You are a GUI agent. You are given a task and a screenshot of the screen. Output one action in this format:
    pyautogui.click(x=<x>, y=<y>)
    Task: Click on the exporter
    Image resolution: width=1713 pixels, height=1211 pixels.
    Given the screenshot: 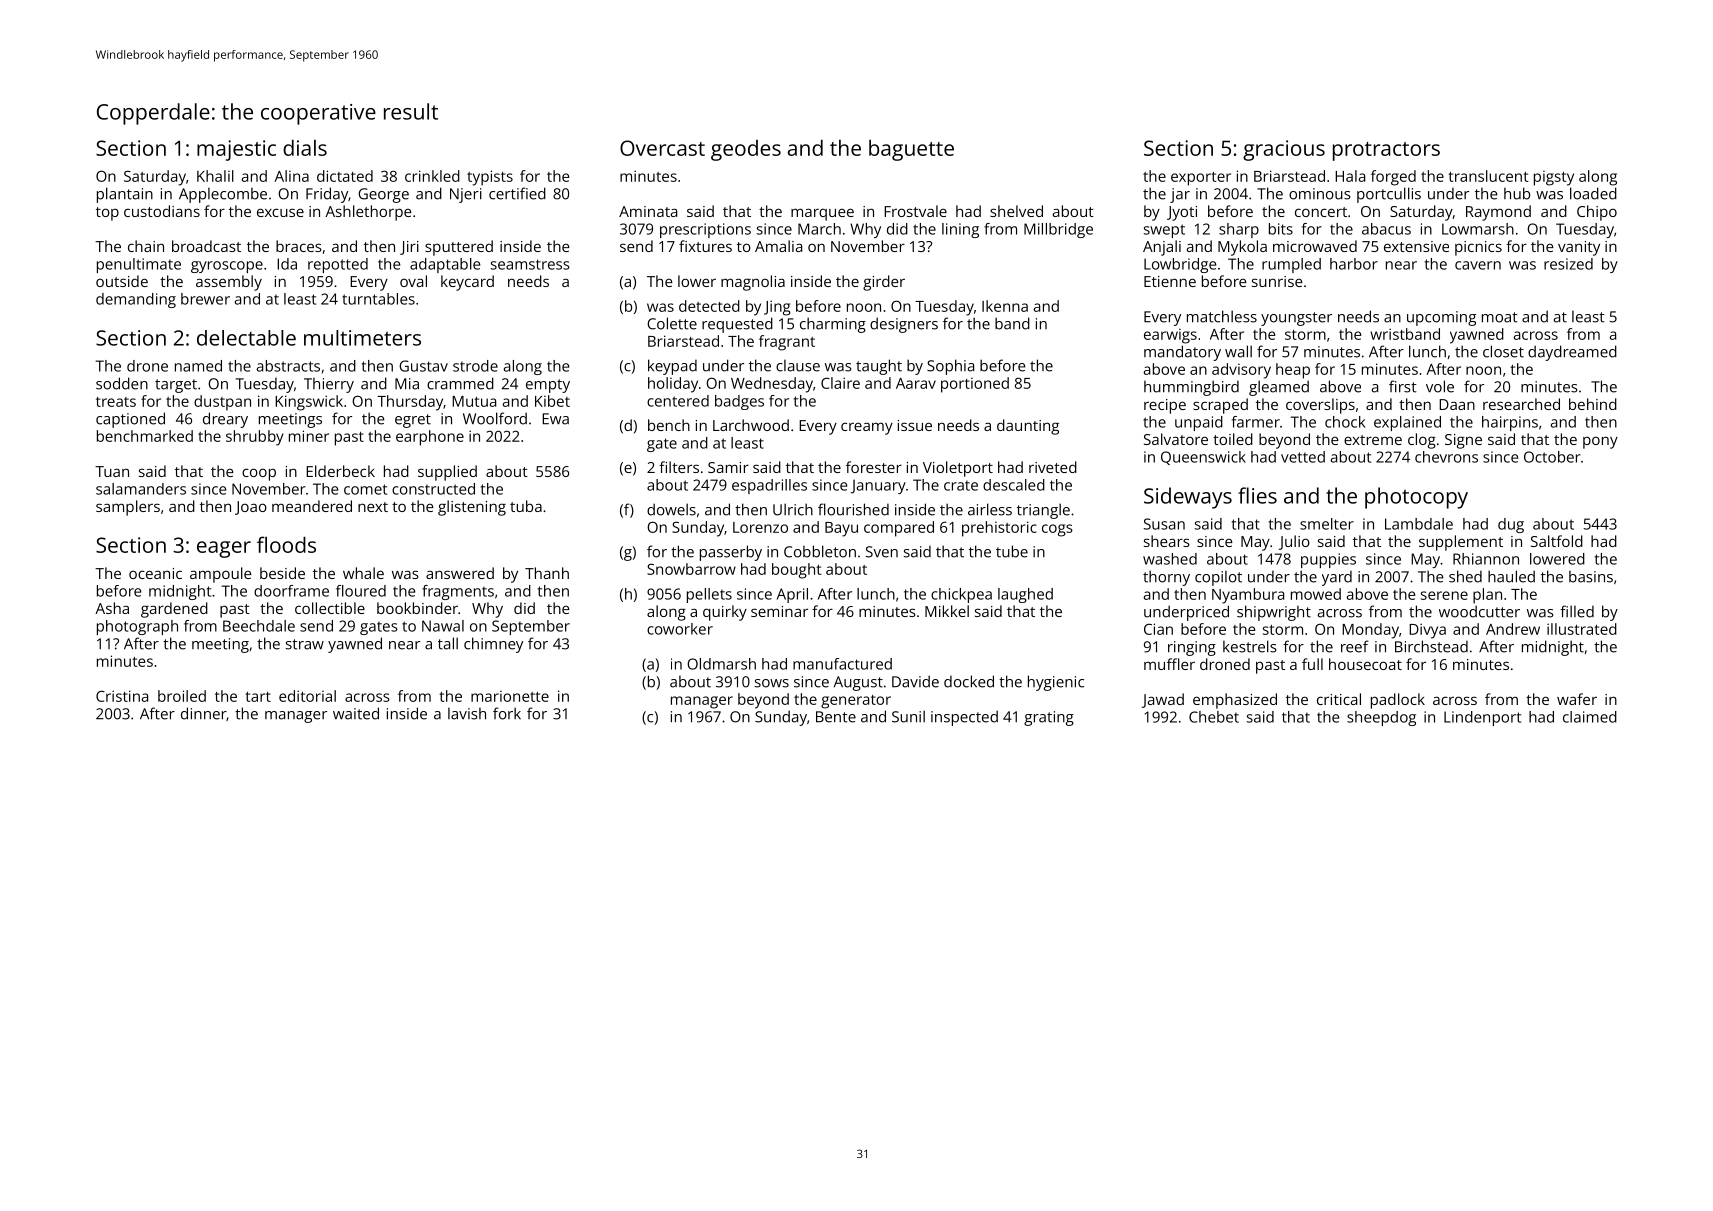 What is the action you would take?
    pyautogui.click(x=1201, y=179)
